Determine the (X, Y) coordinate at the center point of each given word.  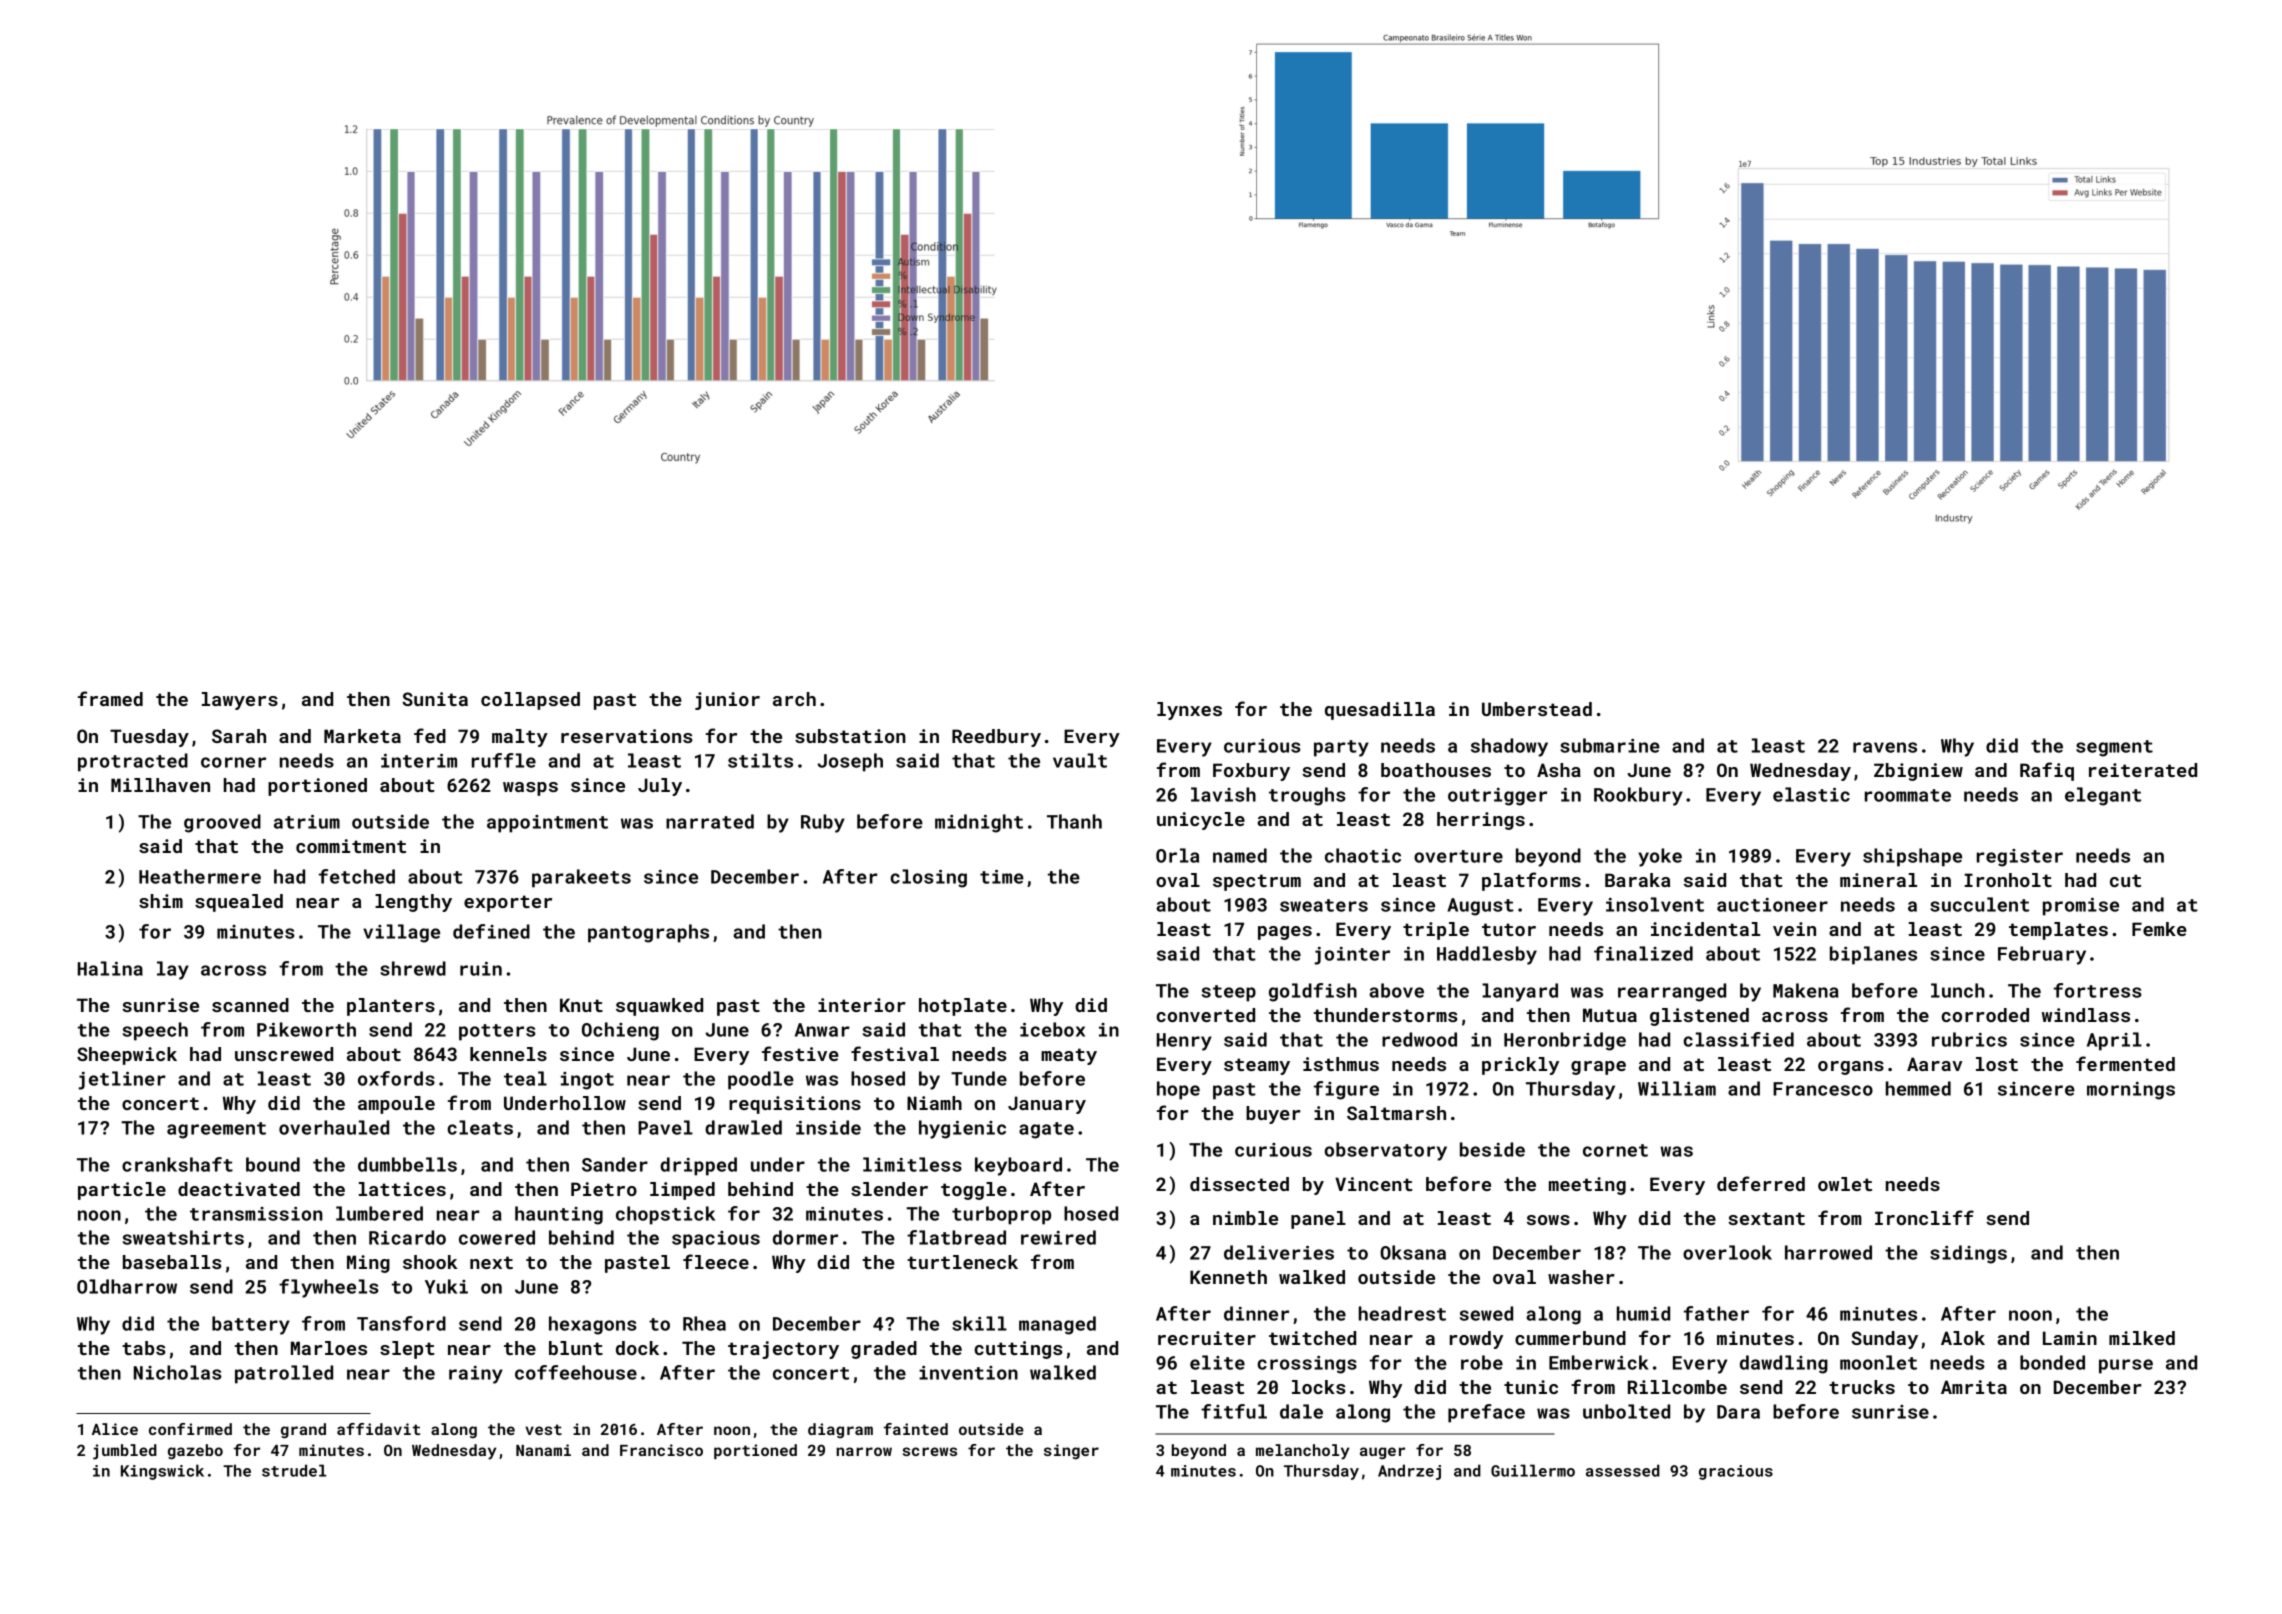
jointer (1352, 956)
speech (155, 1031)
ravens (1885, 747)
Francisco (661, 1450)
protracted (133, 762)
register (2020, 858)
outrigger (1497, 797)
